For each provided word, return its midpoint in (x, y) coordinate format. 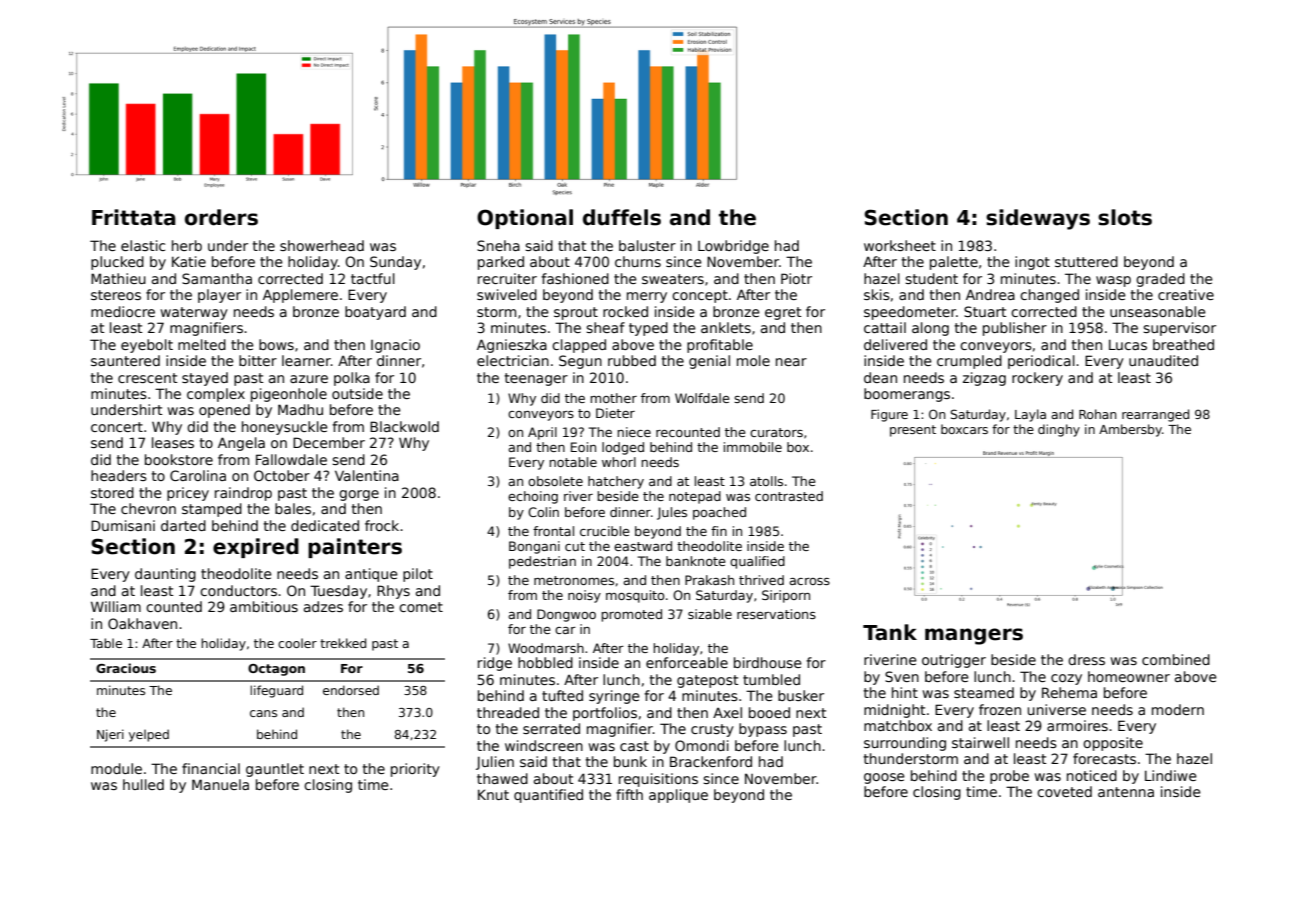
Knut (493, 794)
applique (678, 796)
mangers (974, 636)
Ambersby (1130, 430)
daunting (165, 575)
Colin (543, 512)
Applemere (300, 296)
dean (880, 377)
